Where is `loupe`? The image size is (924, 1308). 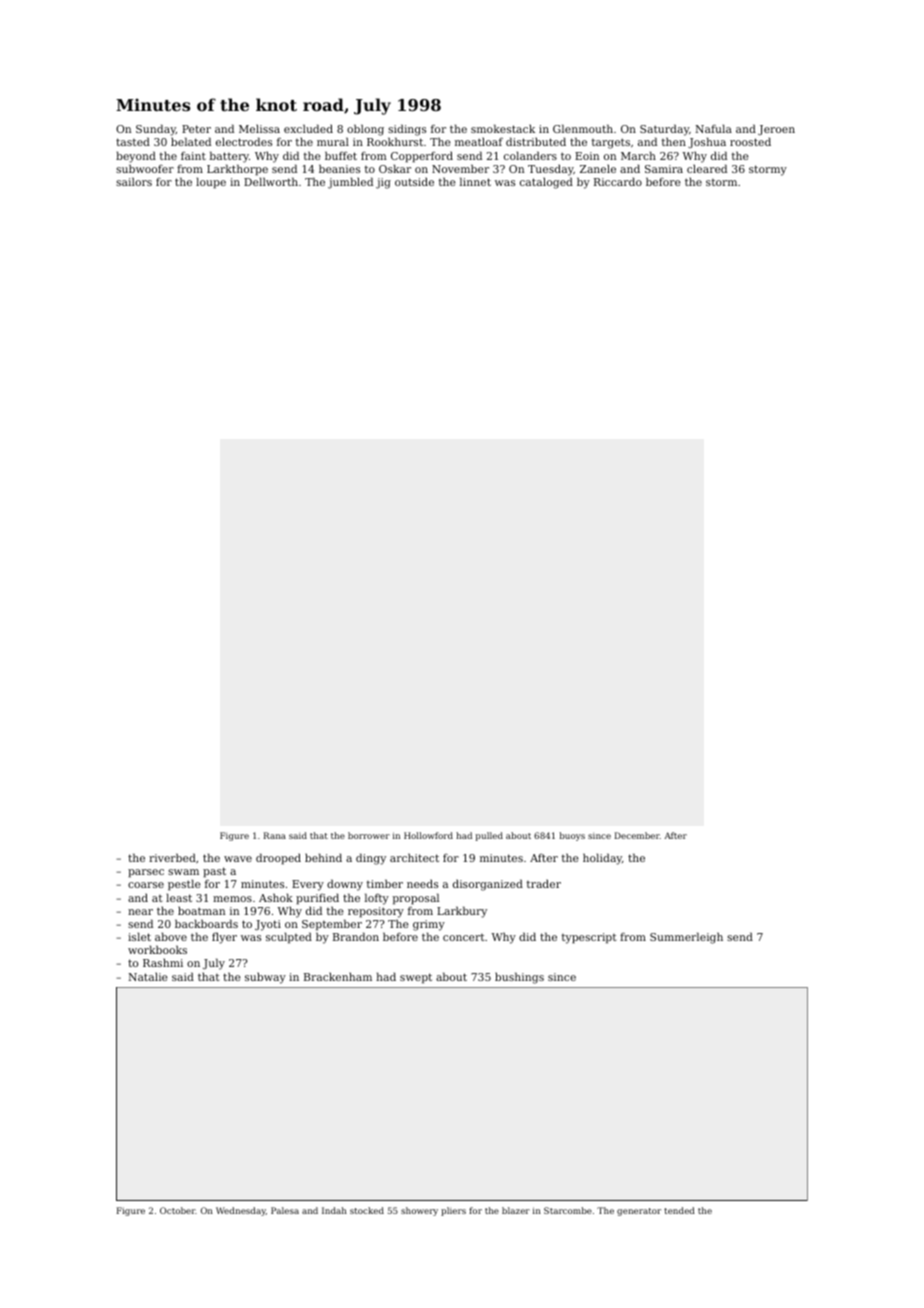
loupe is located at coordinates (211, 183).
